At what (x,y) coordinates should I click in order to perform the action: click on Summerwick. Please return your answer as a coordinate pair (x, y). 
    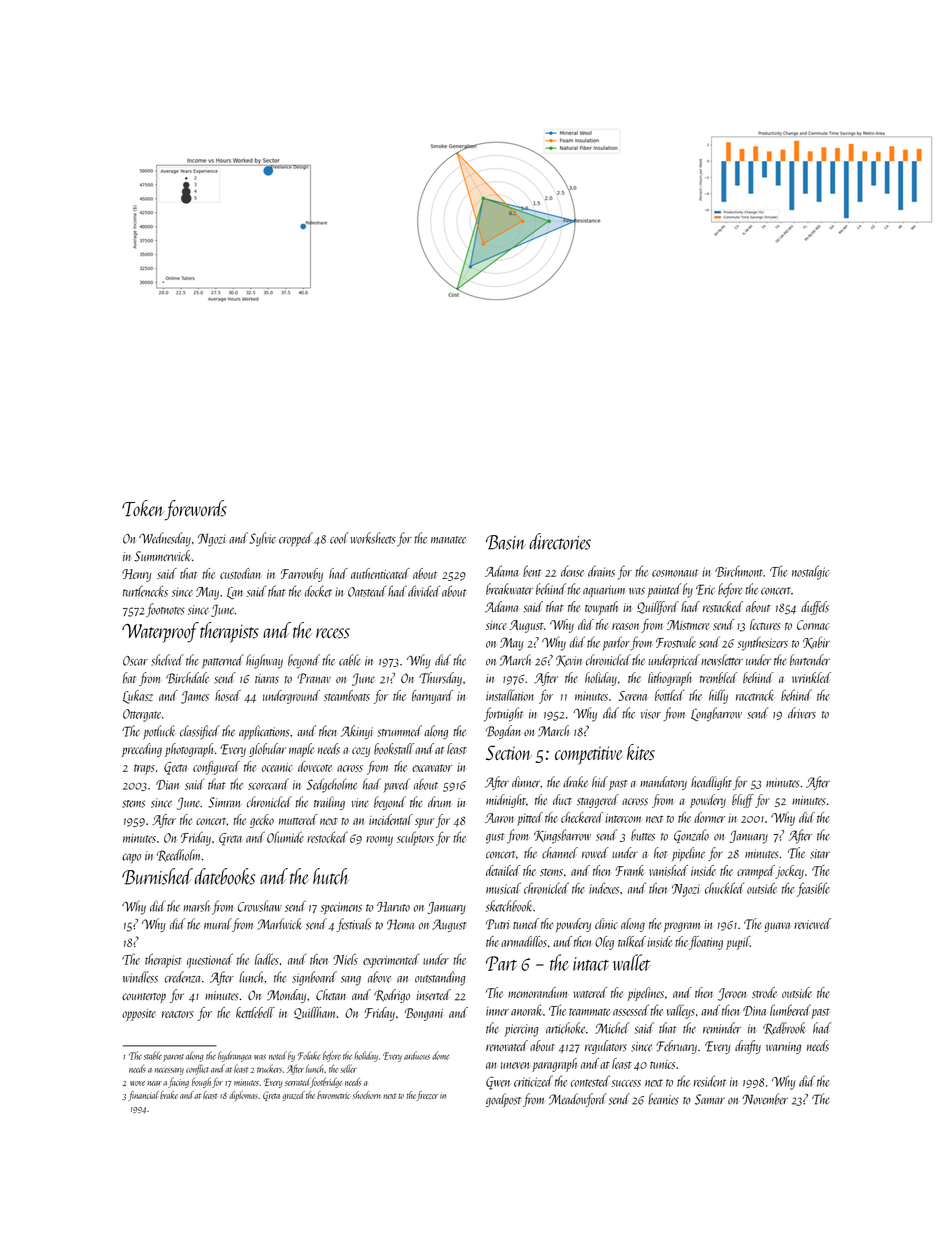
    Looking at the image, I should click on (162, 556).
